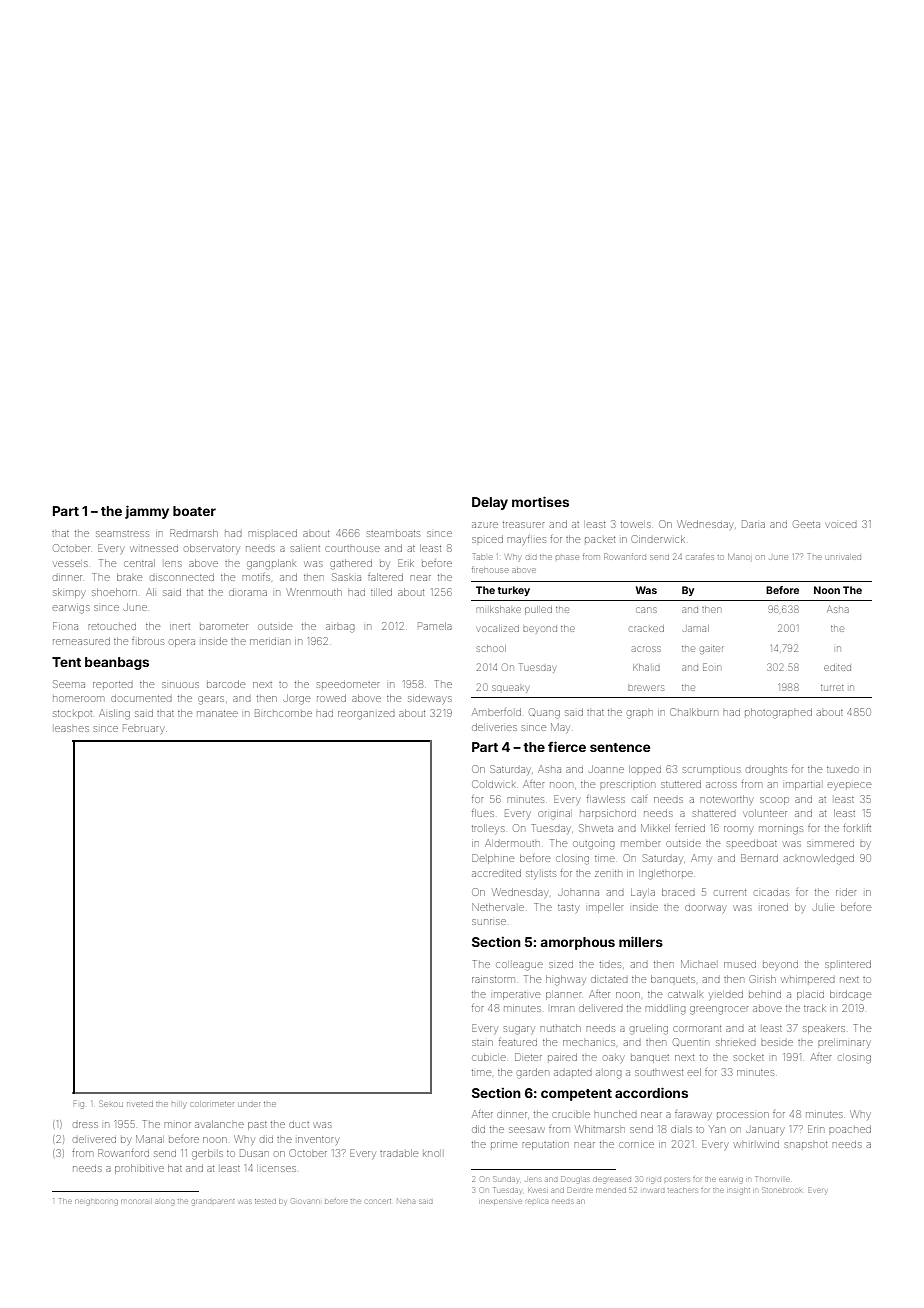 This screenshot has height=1308, width=924. I want to click on sideways, so click(430, 700).
